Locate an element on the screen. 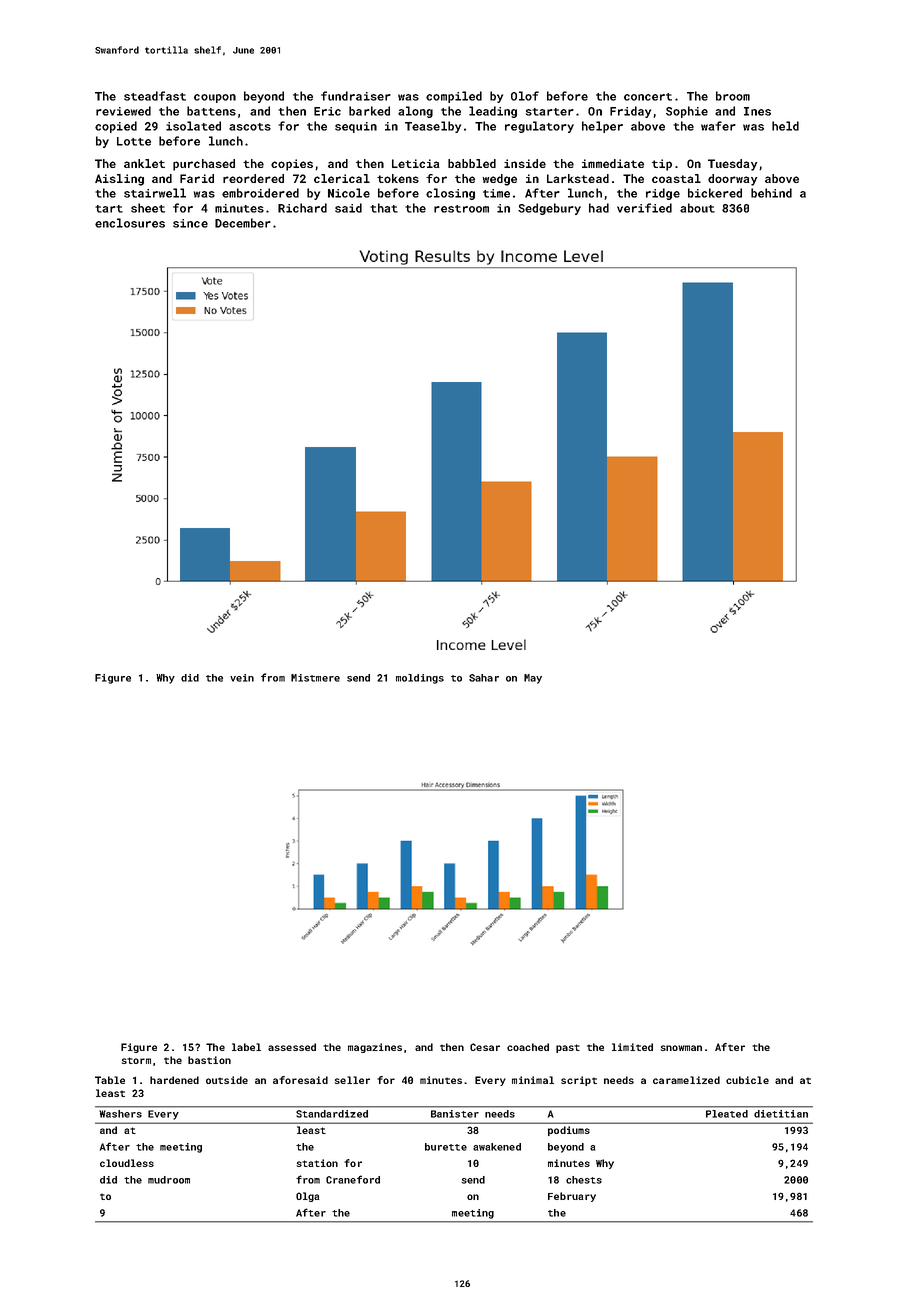 This screenshot has width=908, height=1316. Richard is located at coordinates (302, 208).
